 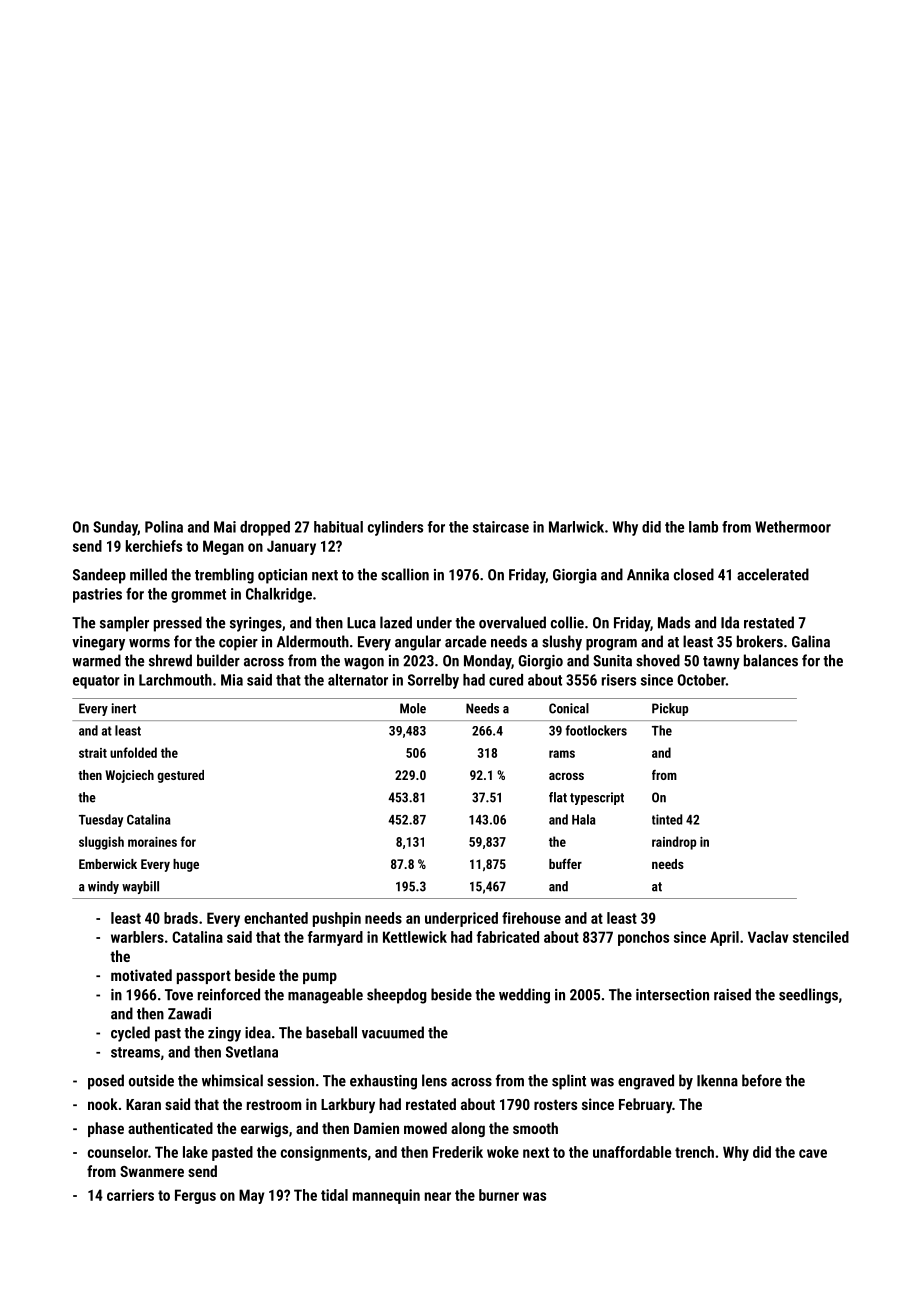 What do you see at coordinates (762, 1080) in the screenshot?
I see `before` at bounding box center [762, 1080].
